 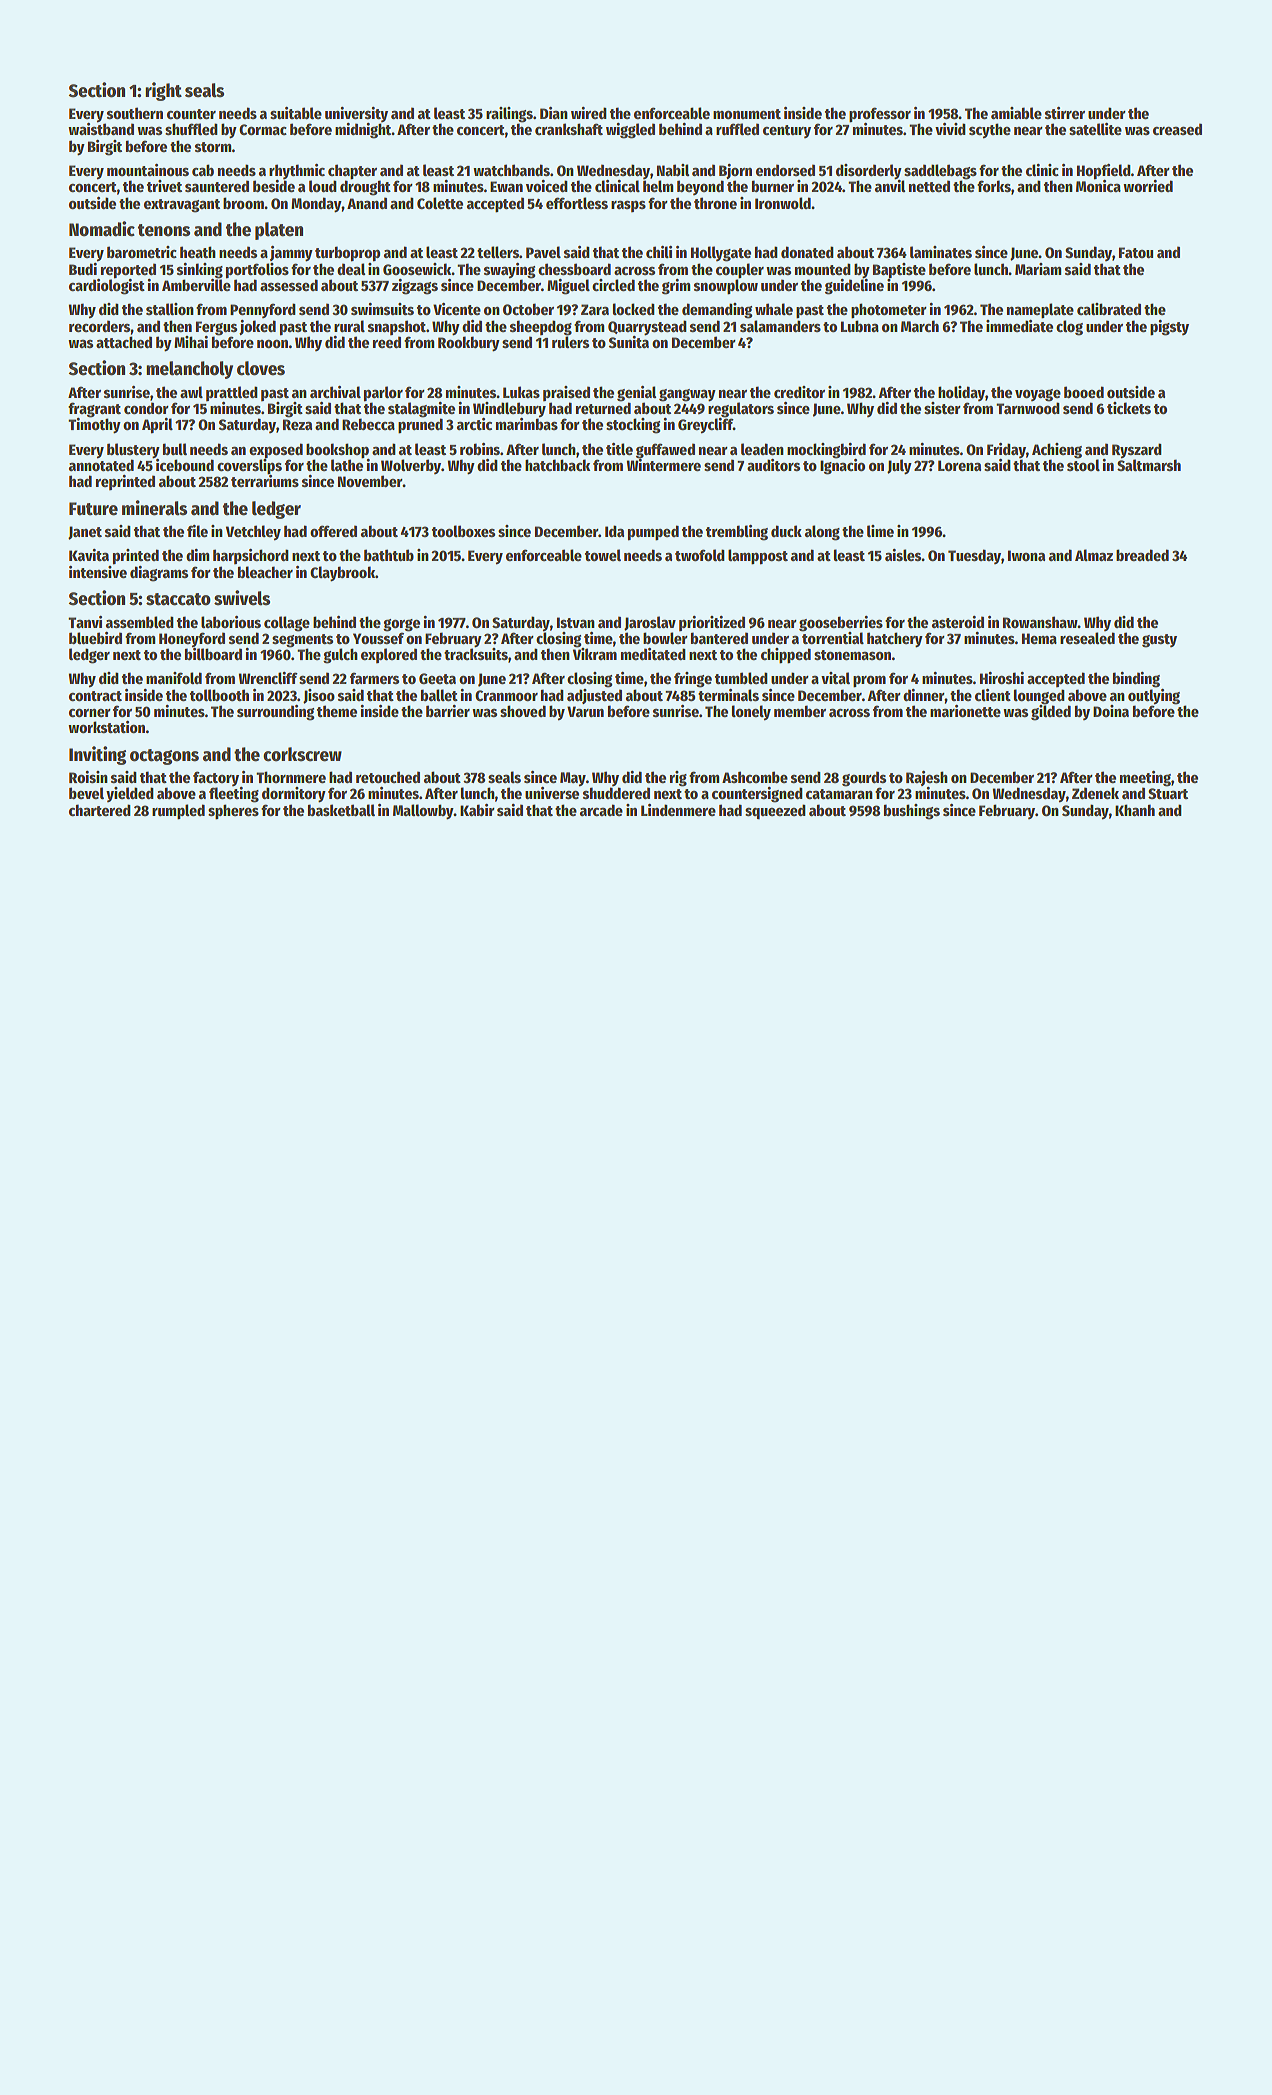 I want to click on nameplate, so click(x=1040, y=311).
